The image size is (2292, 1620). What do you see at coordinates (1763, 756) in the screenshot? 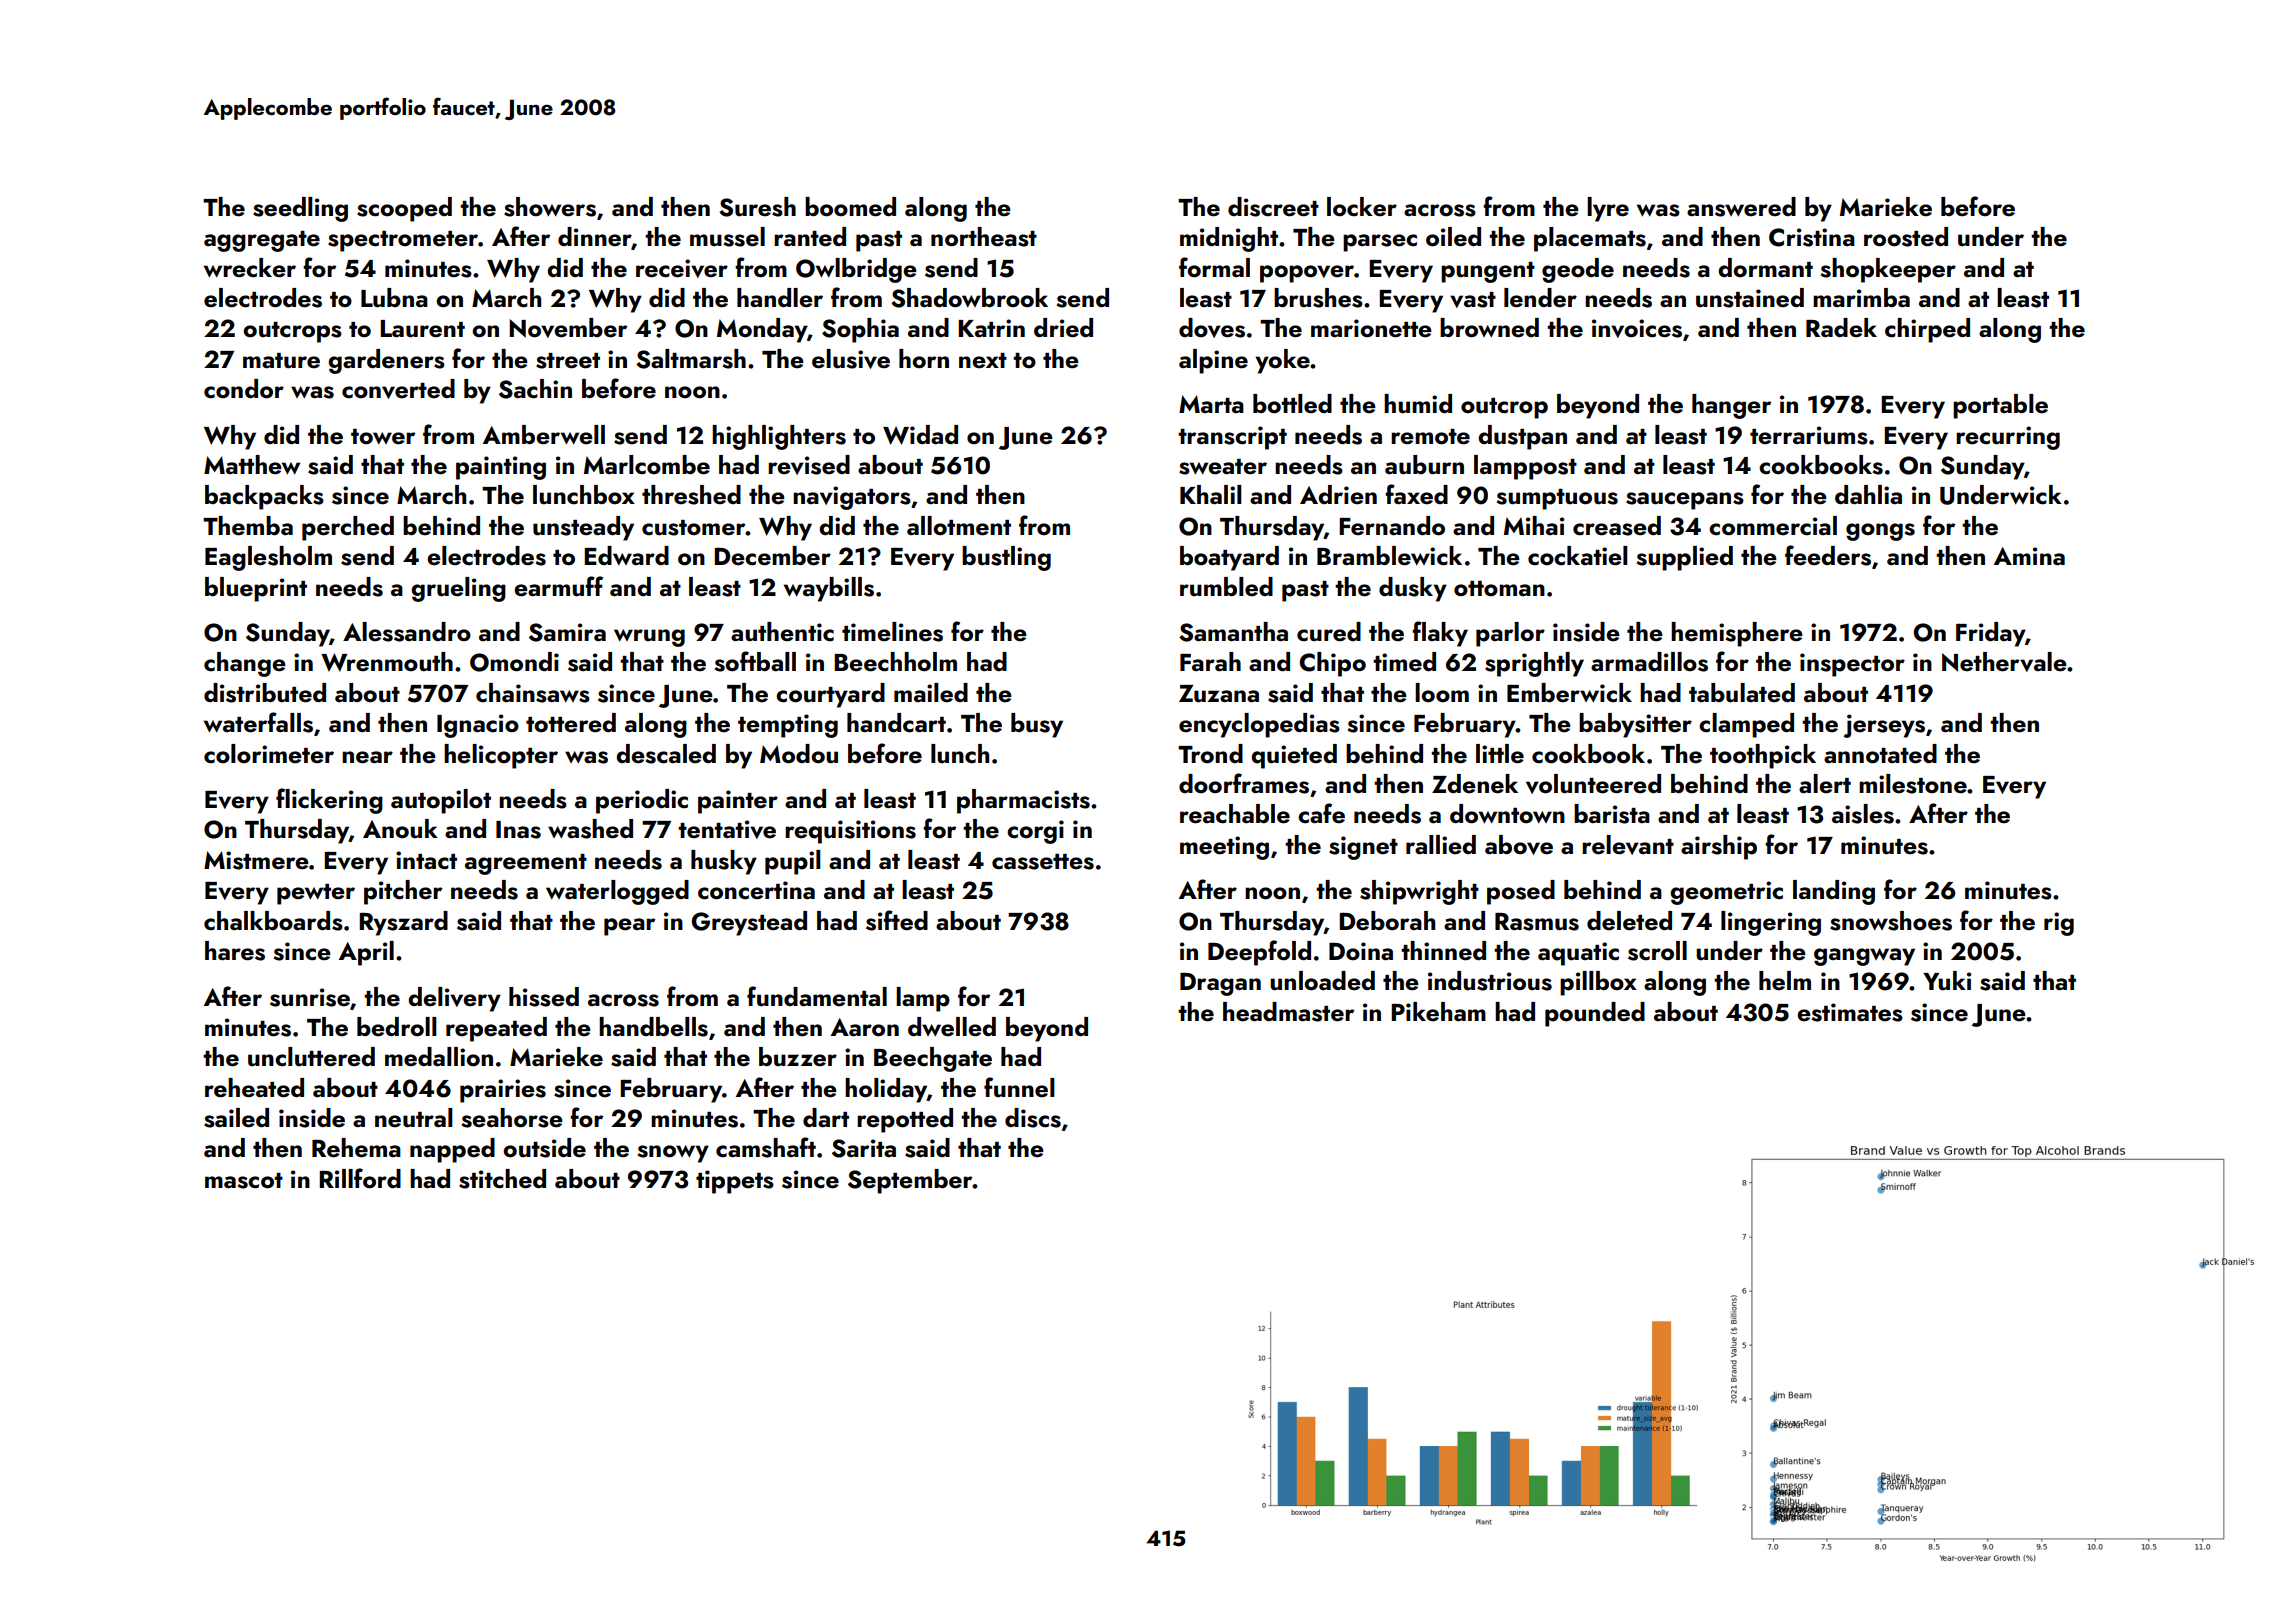
I see `toothpick` at bounding box center [1763, 756].
